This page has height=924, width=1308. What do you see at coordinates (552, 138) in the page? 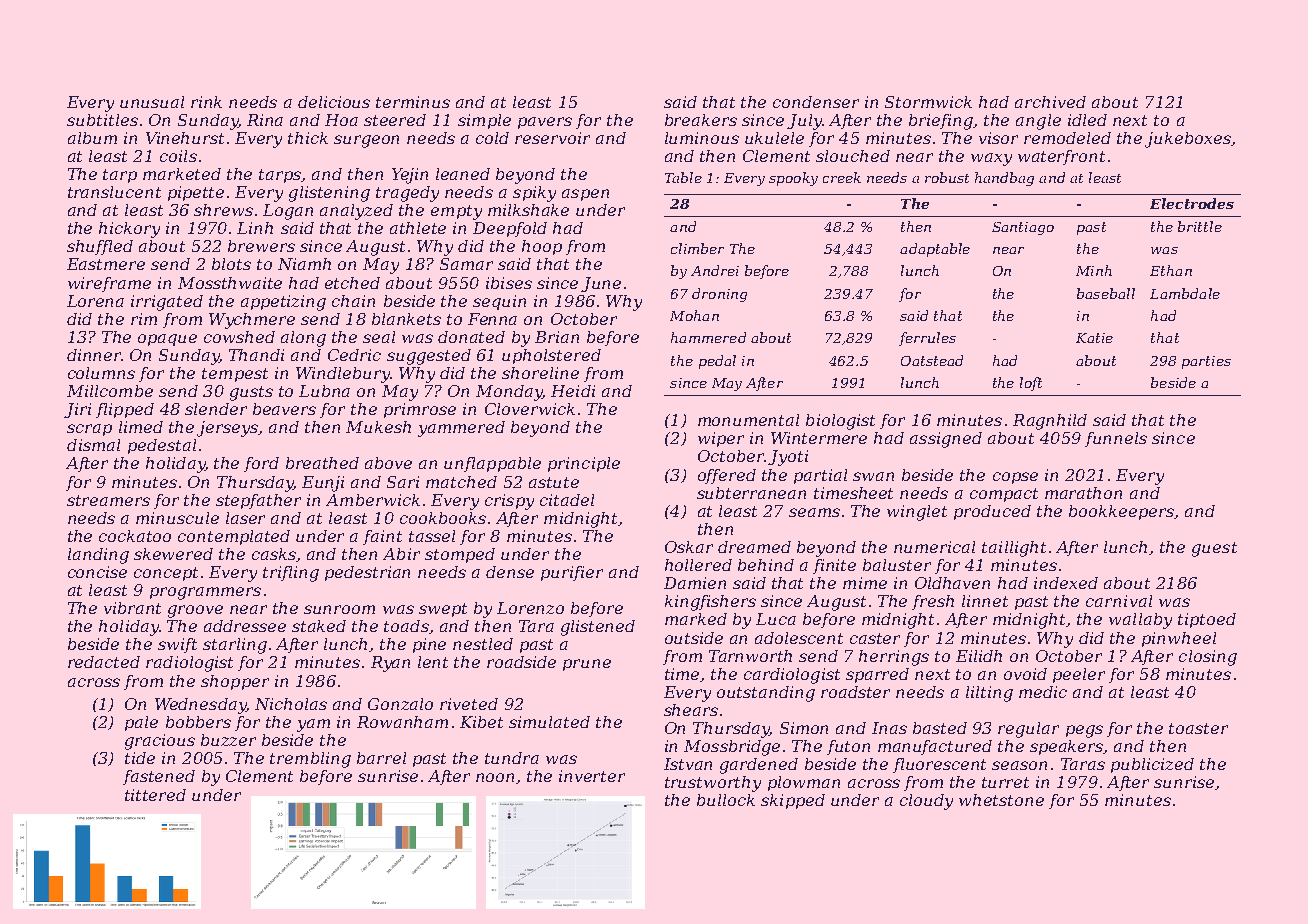
I see `reservoir` at bounding box center [552, 138].
